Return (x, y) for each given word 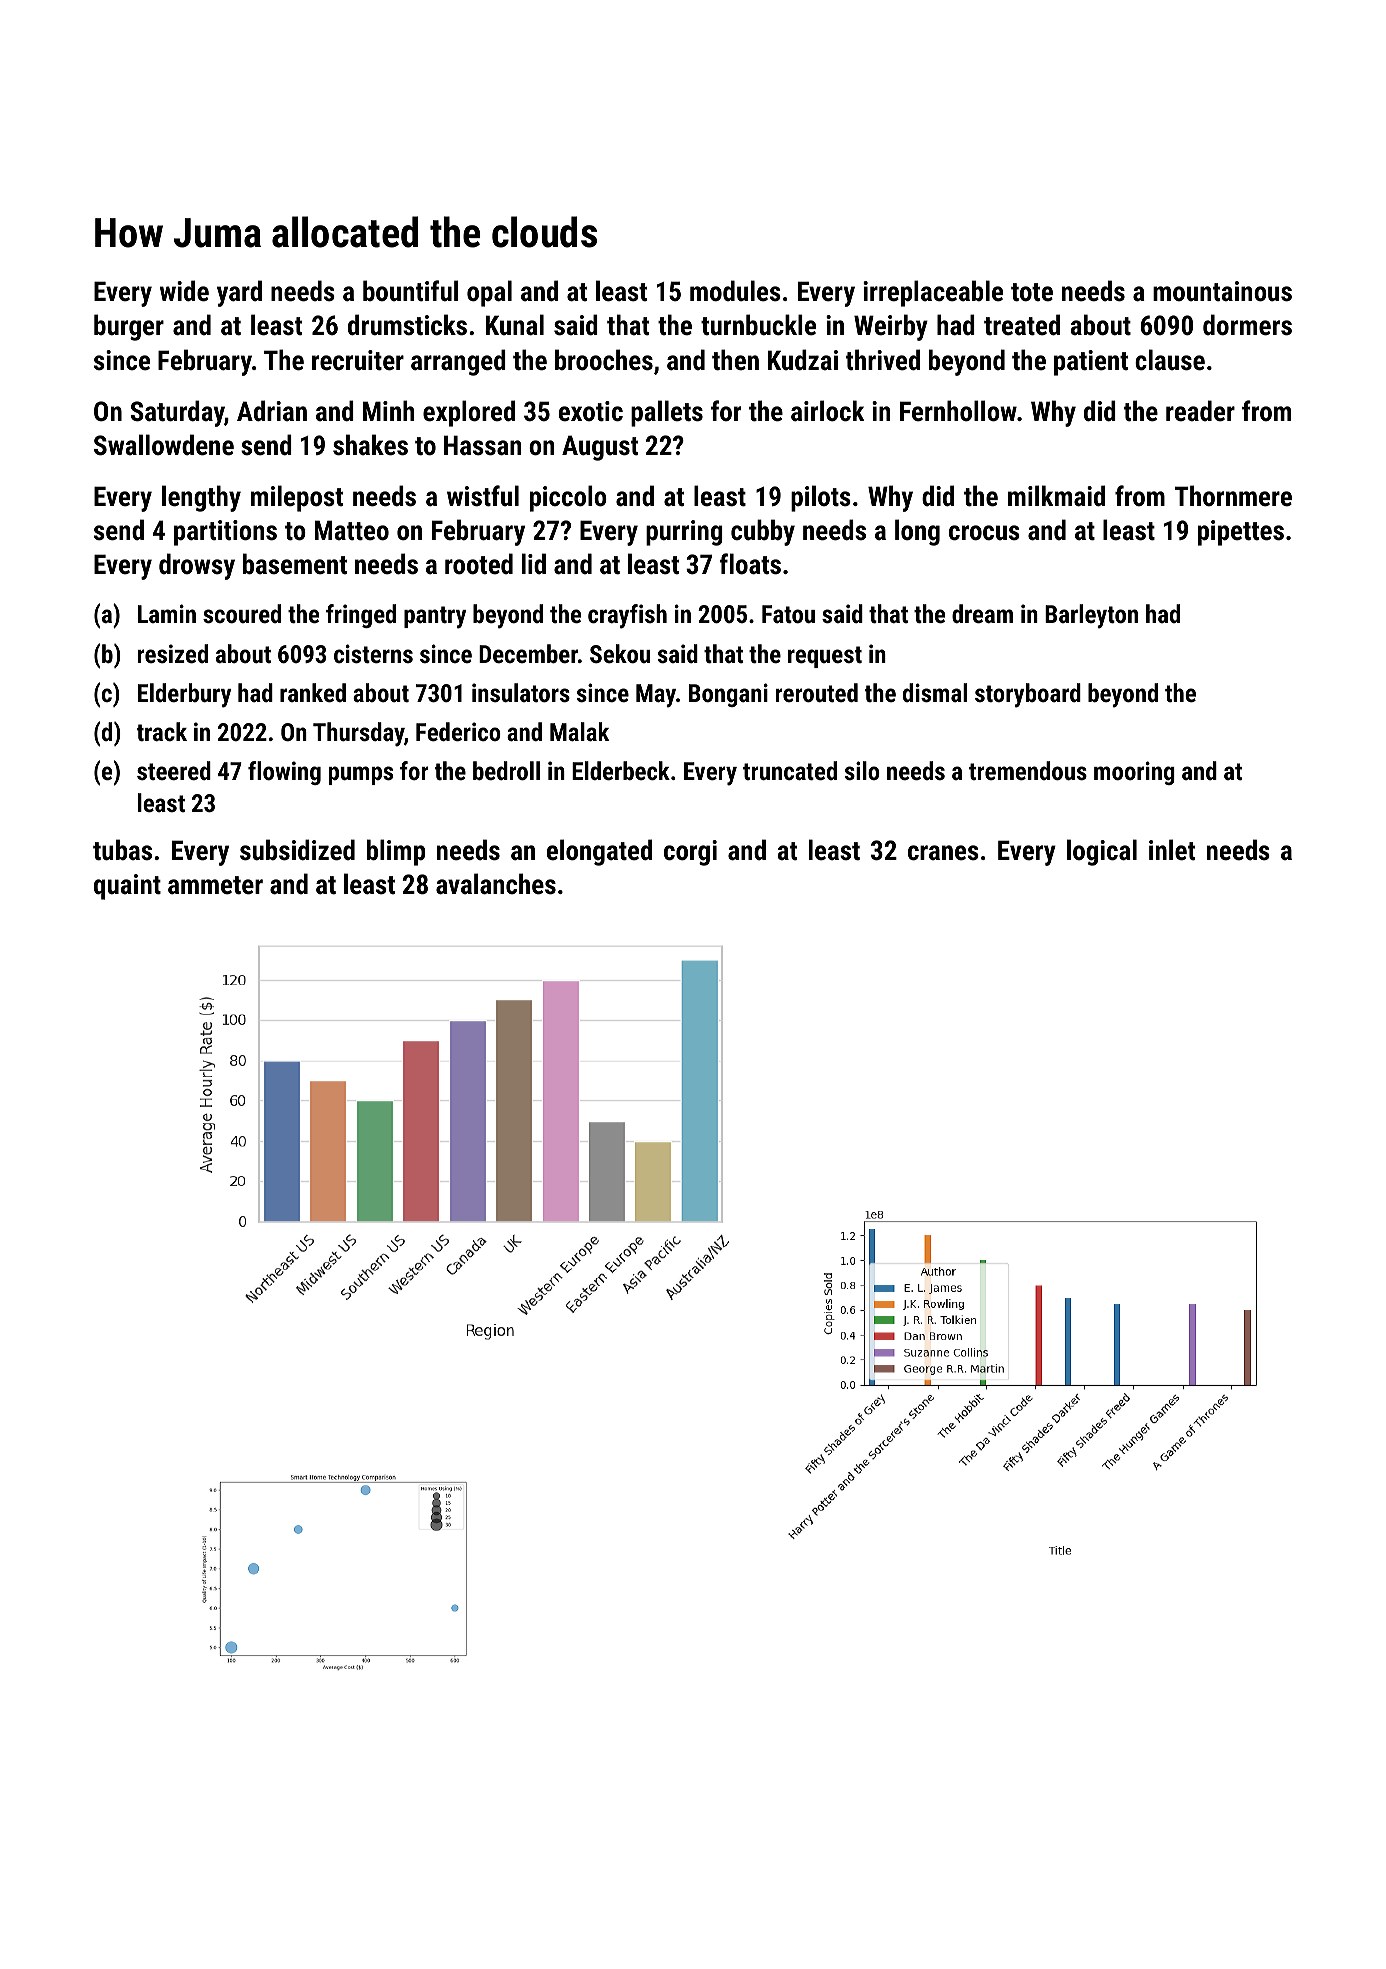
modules (735, 291)
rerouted (817, 692)
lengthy (201, 498)
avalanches (496, 884)
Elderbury (184, 695)
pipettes (1241, 533)
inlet (1172, 850)
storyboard (1028, 695)
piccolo (568, 498)
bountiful (410, 291)
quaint (127, 887)
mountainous (1222, 291)
